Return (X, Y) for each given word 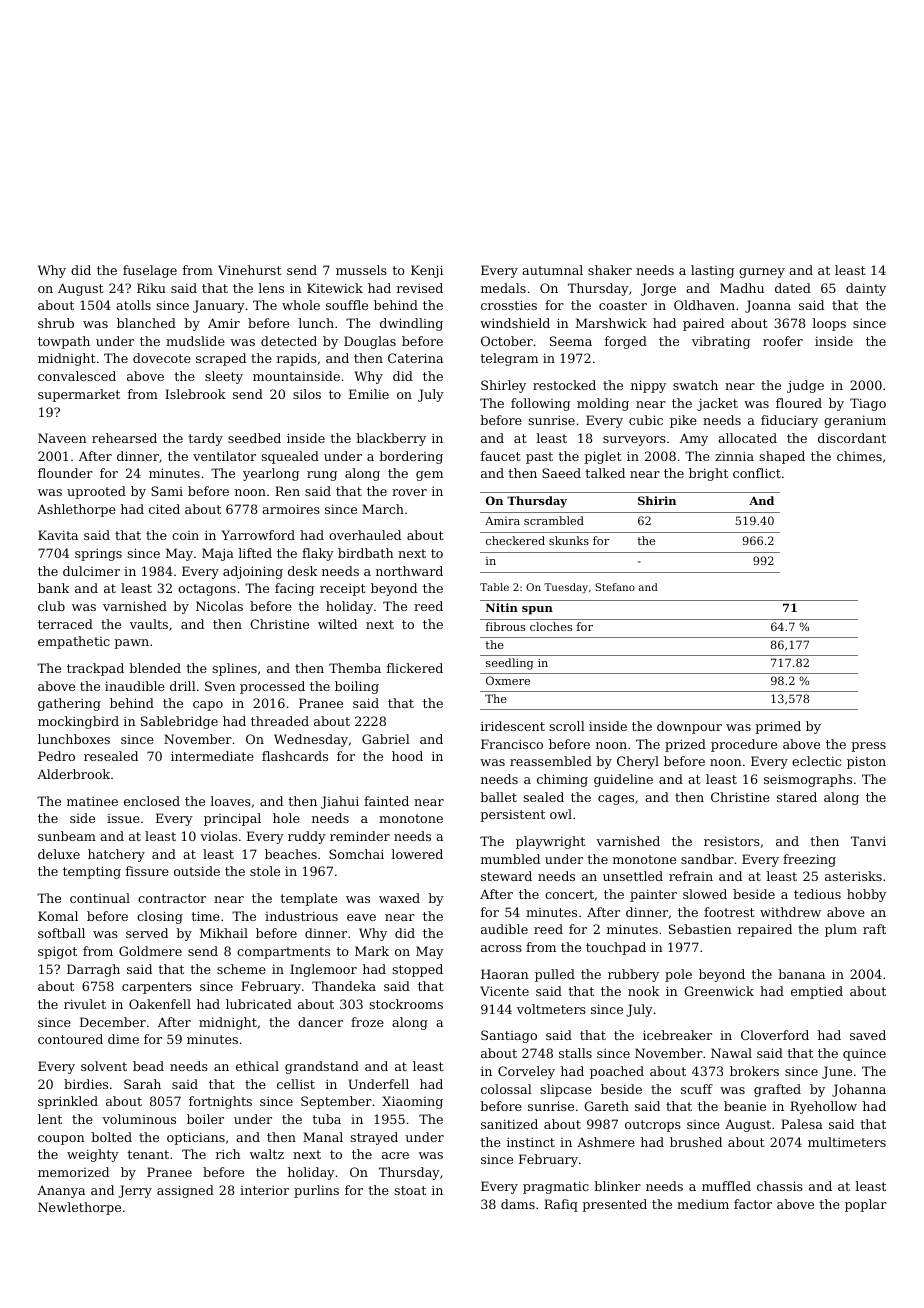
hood (407, 756)
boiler (205, 1119)
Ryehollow (823, 1107)
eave (361, 917)
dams (518, 1204)
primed (778, 727)
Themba (355, 668)
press (868, 747)
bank (53, 588)
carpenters (157, 988)
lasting (712, 271)
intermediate (212, 756)
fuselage (150, 271)
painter (653, 895)
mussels (361, 270)
